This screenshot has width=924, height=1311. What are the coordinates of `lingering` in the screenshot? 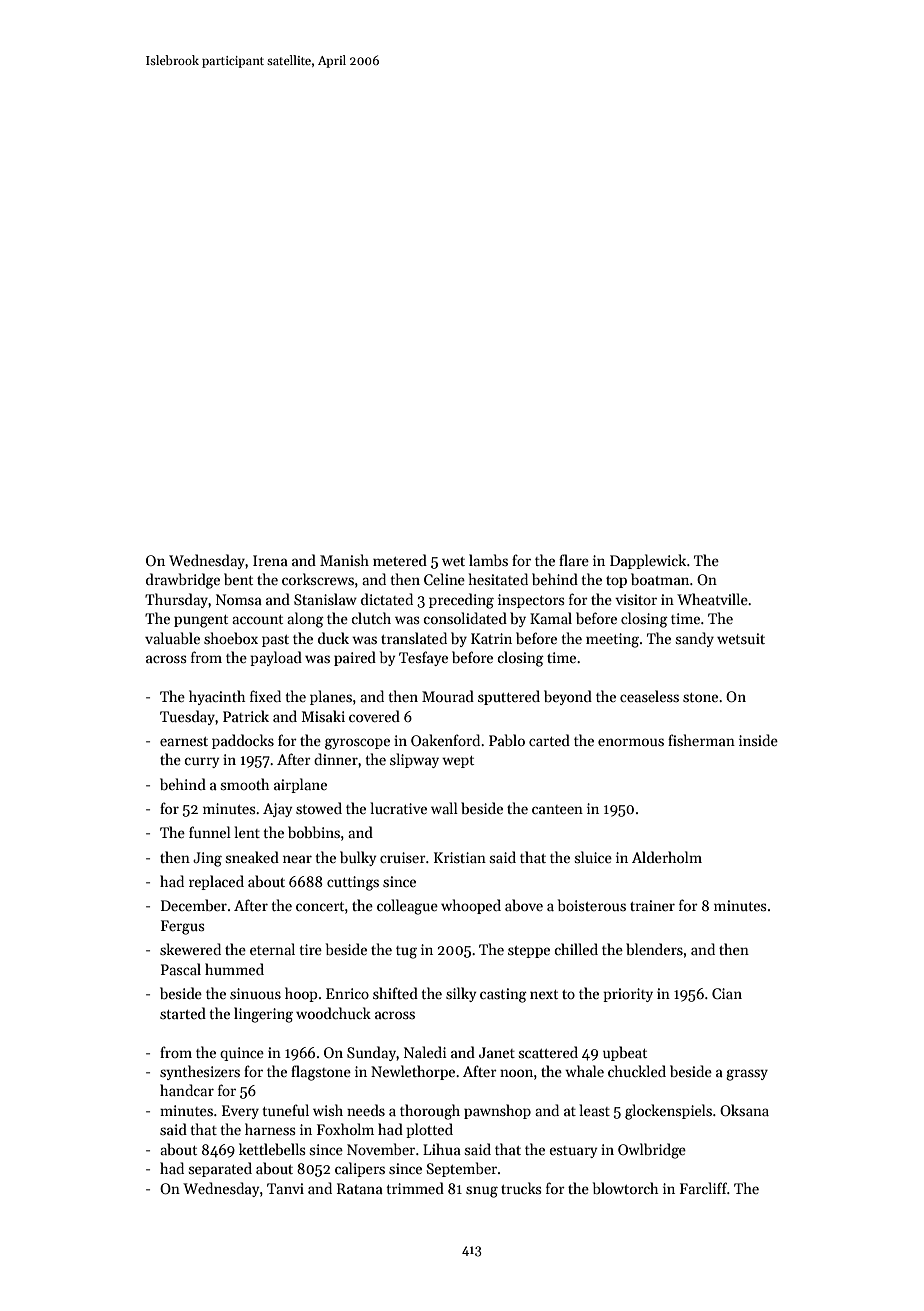 It's located at (263, 1015).
